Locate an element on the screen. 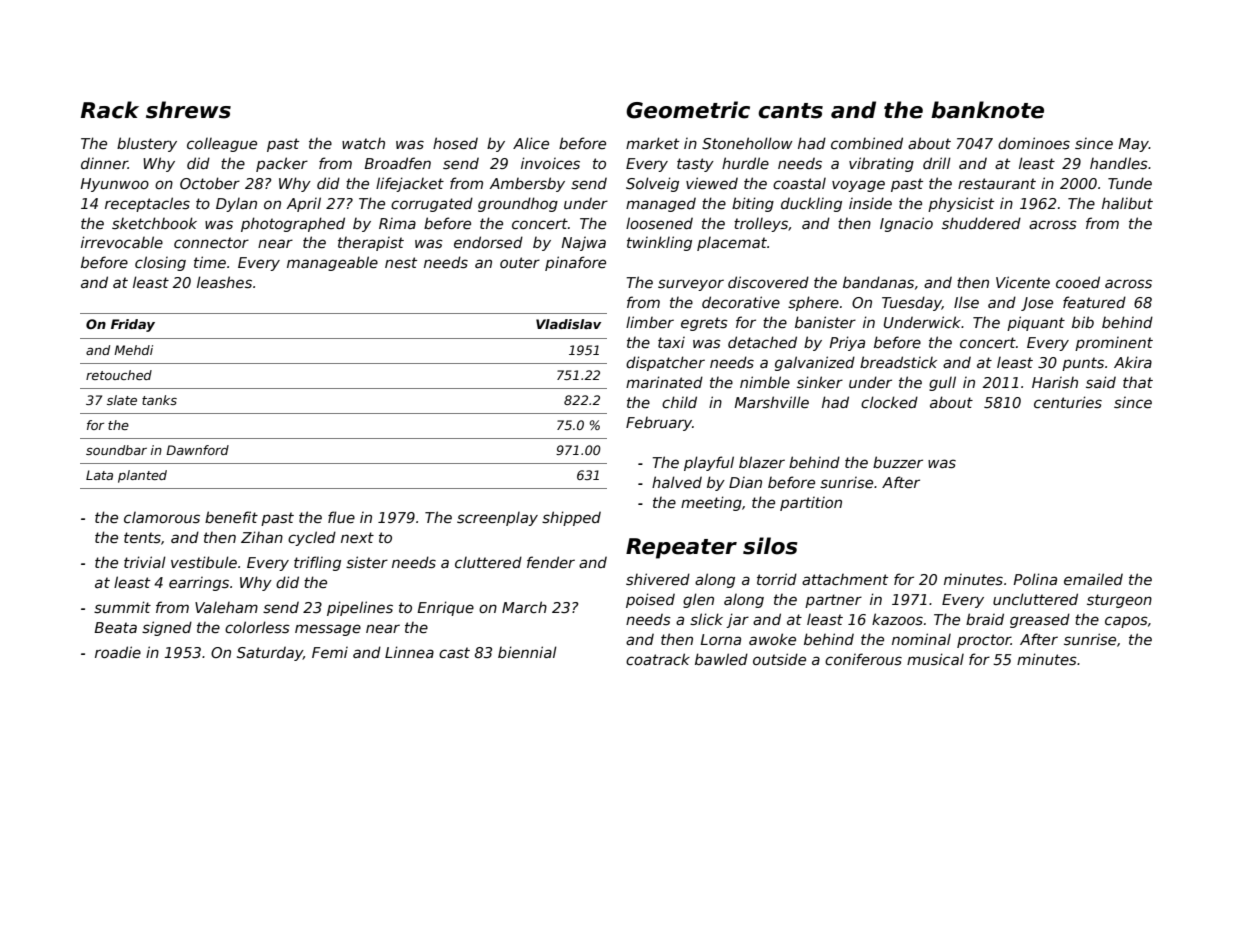  Lata is located at coordinates (99, 475).
